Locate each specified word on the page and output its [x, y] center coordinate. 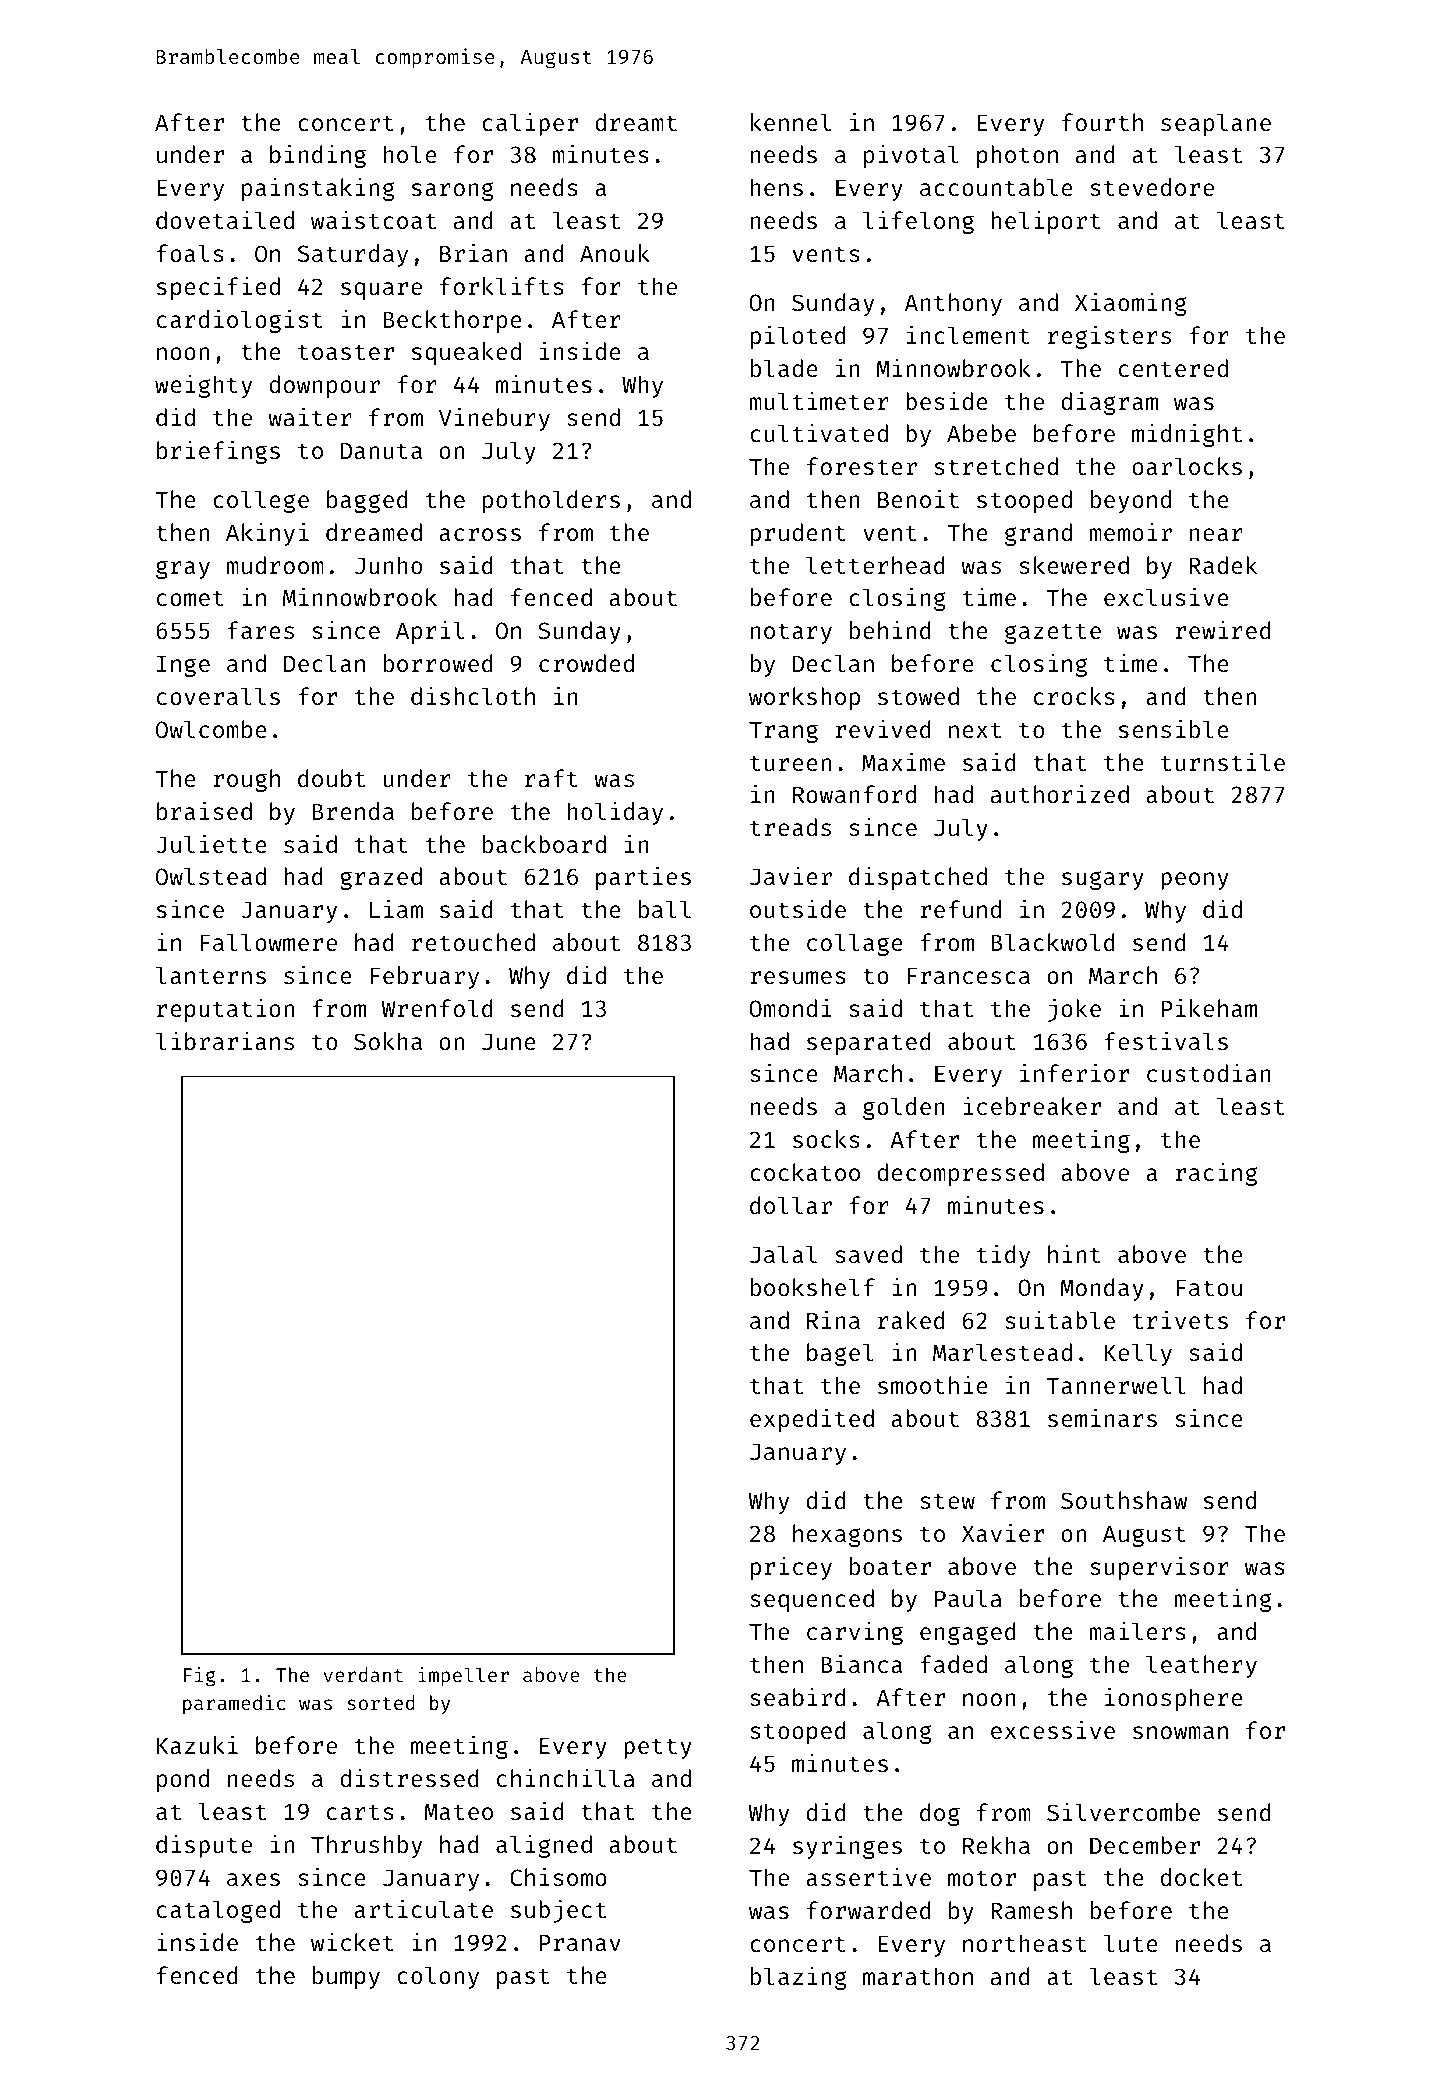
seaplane [1216, 124]
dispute [204, 1846]
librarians [225, 1041]
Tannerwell [1116, 1385]
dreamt [636, 122]
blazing [799, 1978]
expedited [812, 1420]
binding [318, 156]
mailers [1137, 1631]
